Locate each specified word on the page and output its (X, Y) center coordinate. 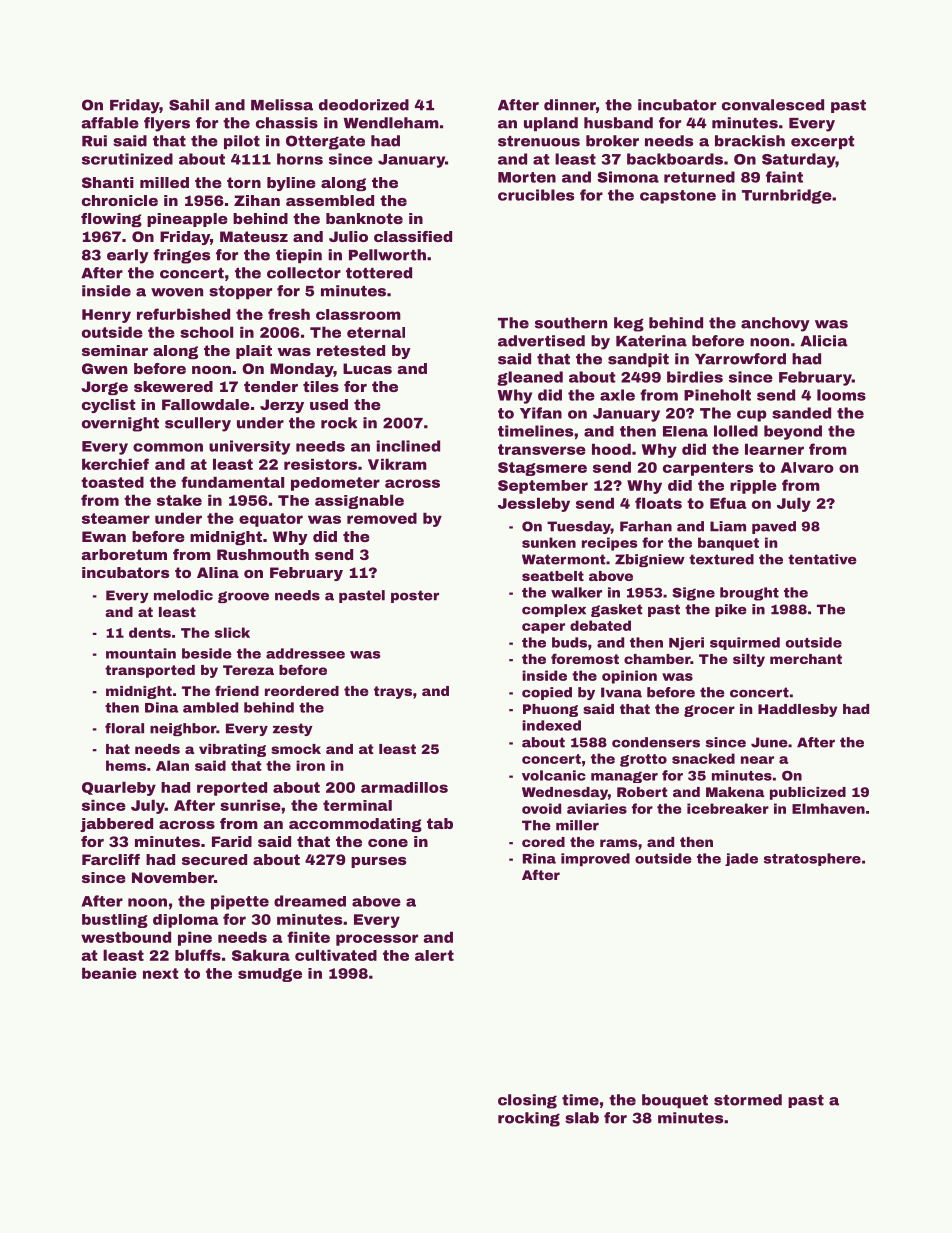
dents (150, 632)
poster (415, 596)
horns (300, 159)
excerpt (823, 142)
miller (577, 825)
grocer (709, 711)
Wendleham (391, 123)
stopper (240, 292)
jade (741, 859)
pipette (240, 902)
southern (571, 323)
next (161, 973)
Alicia (824, 341)
